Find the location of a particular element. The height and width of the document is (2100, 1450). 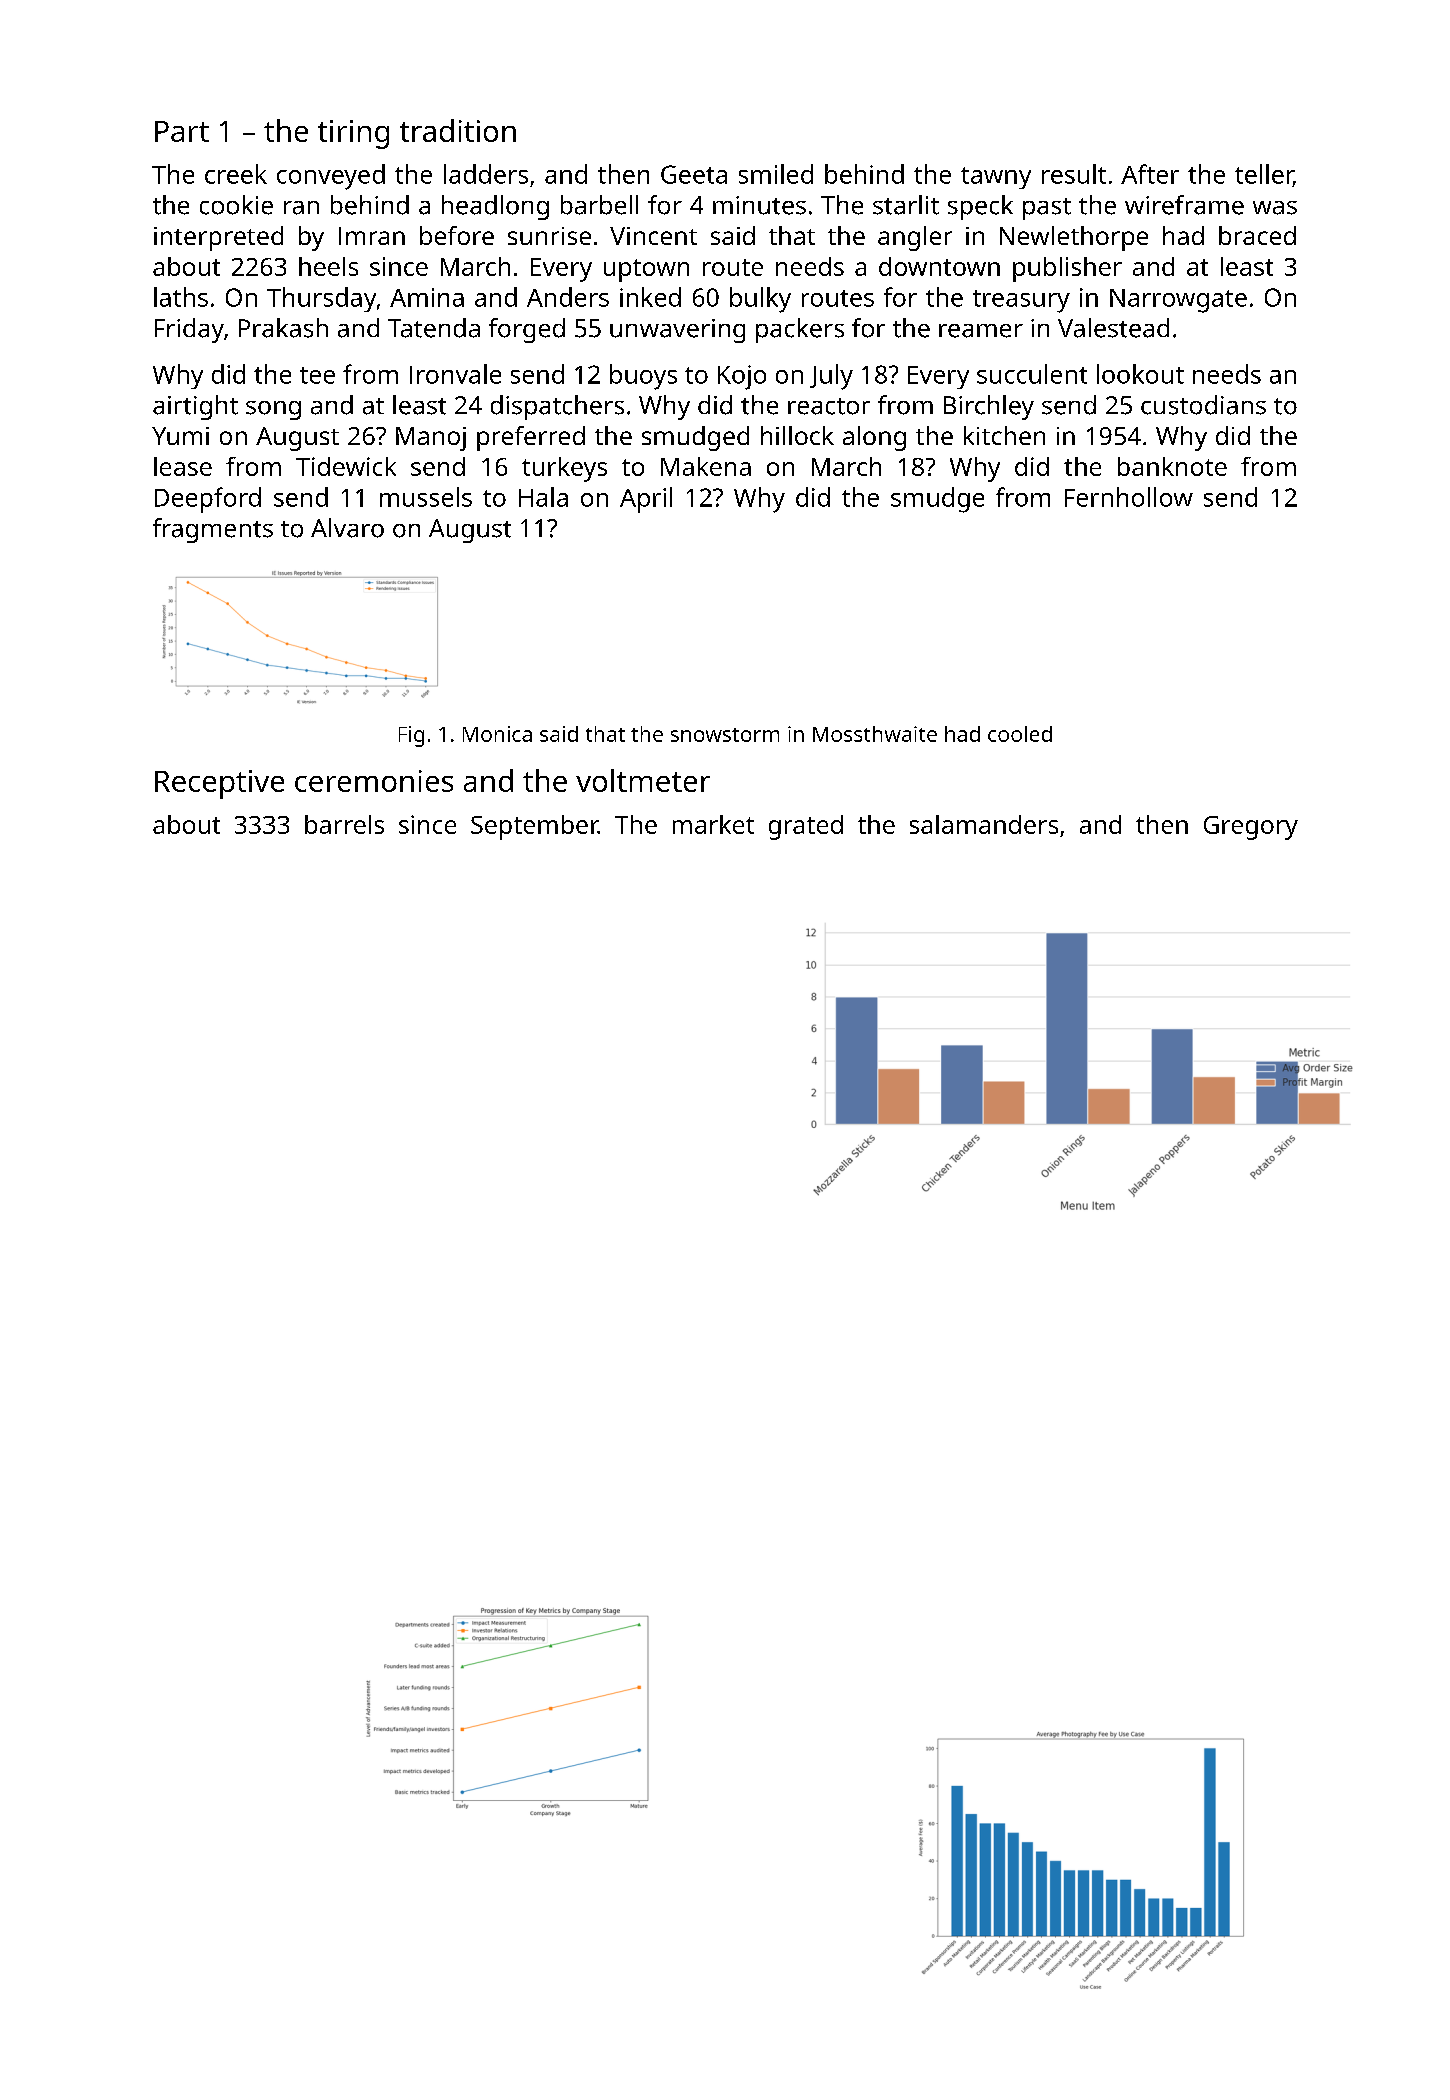

Mossthwaite is located at coordinates (875, 734).
